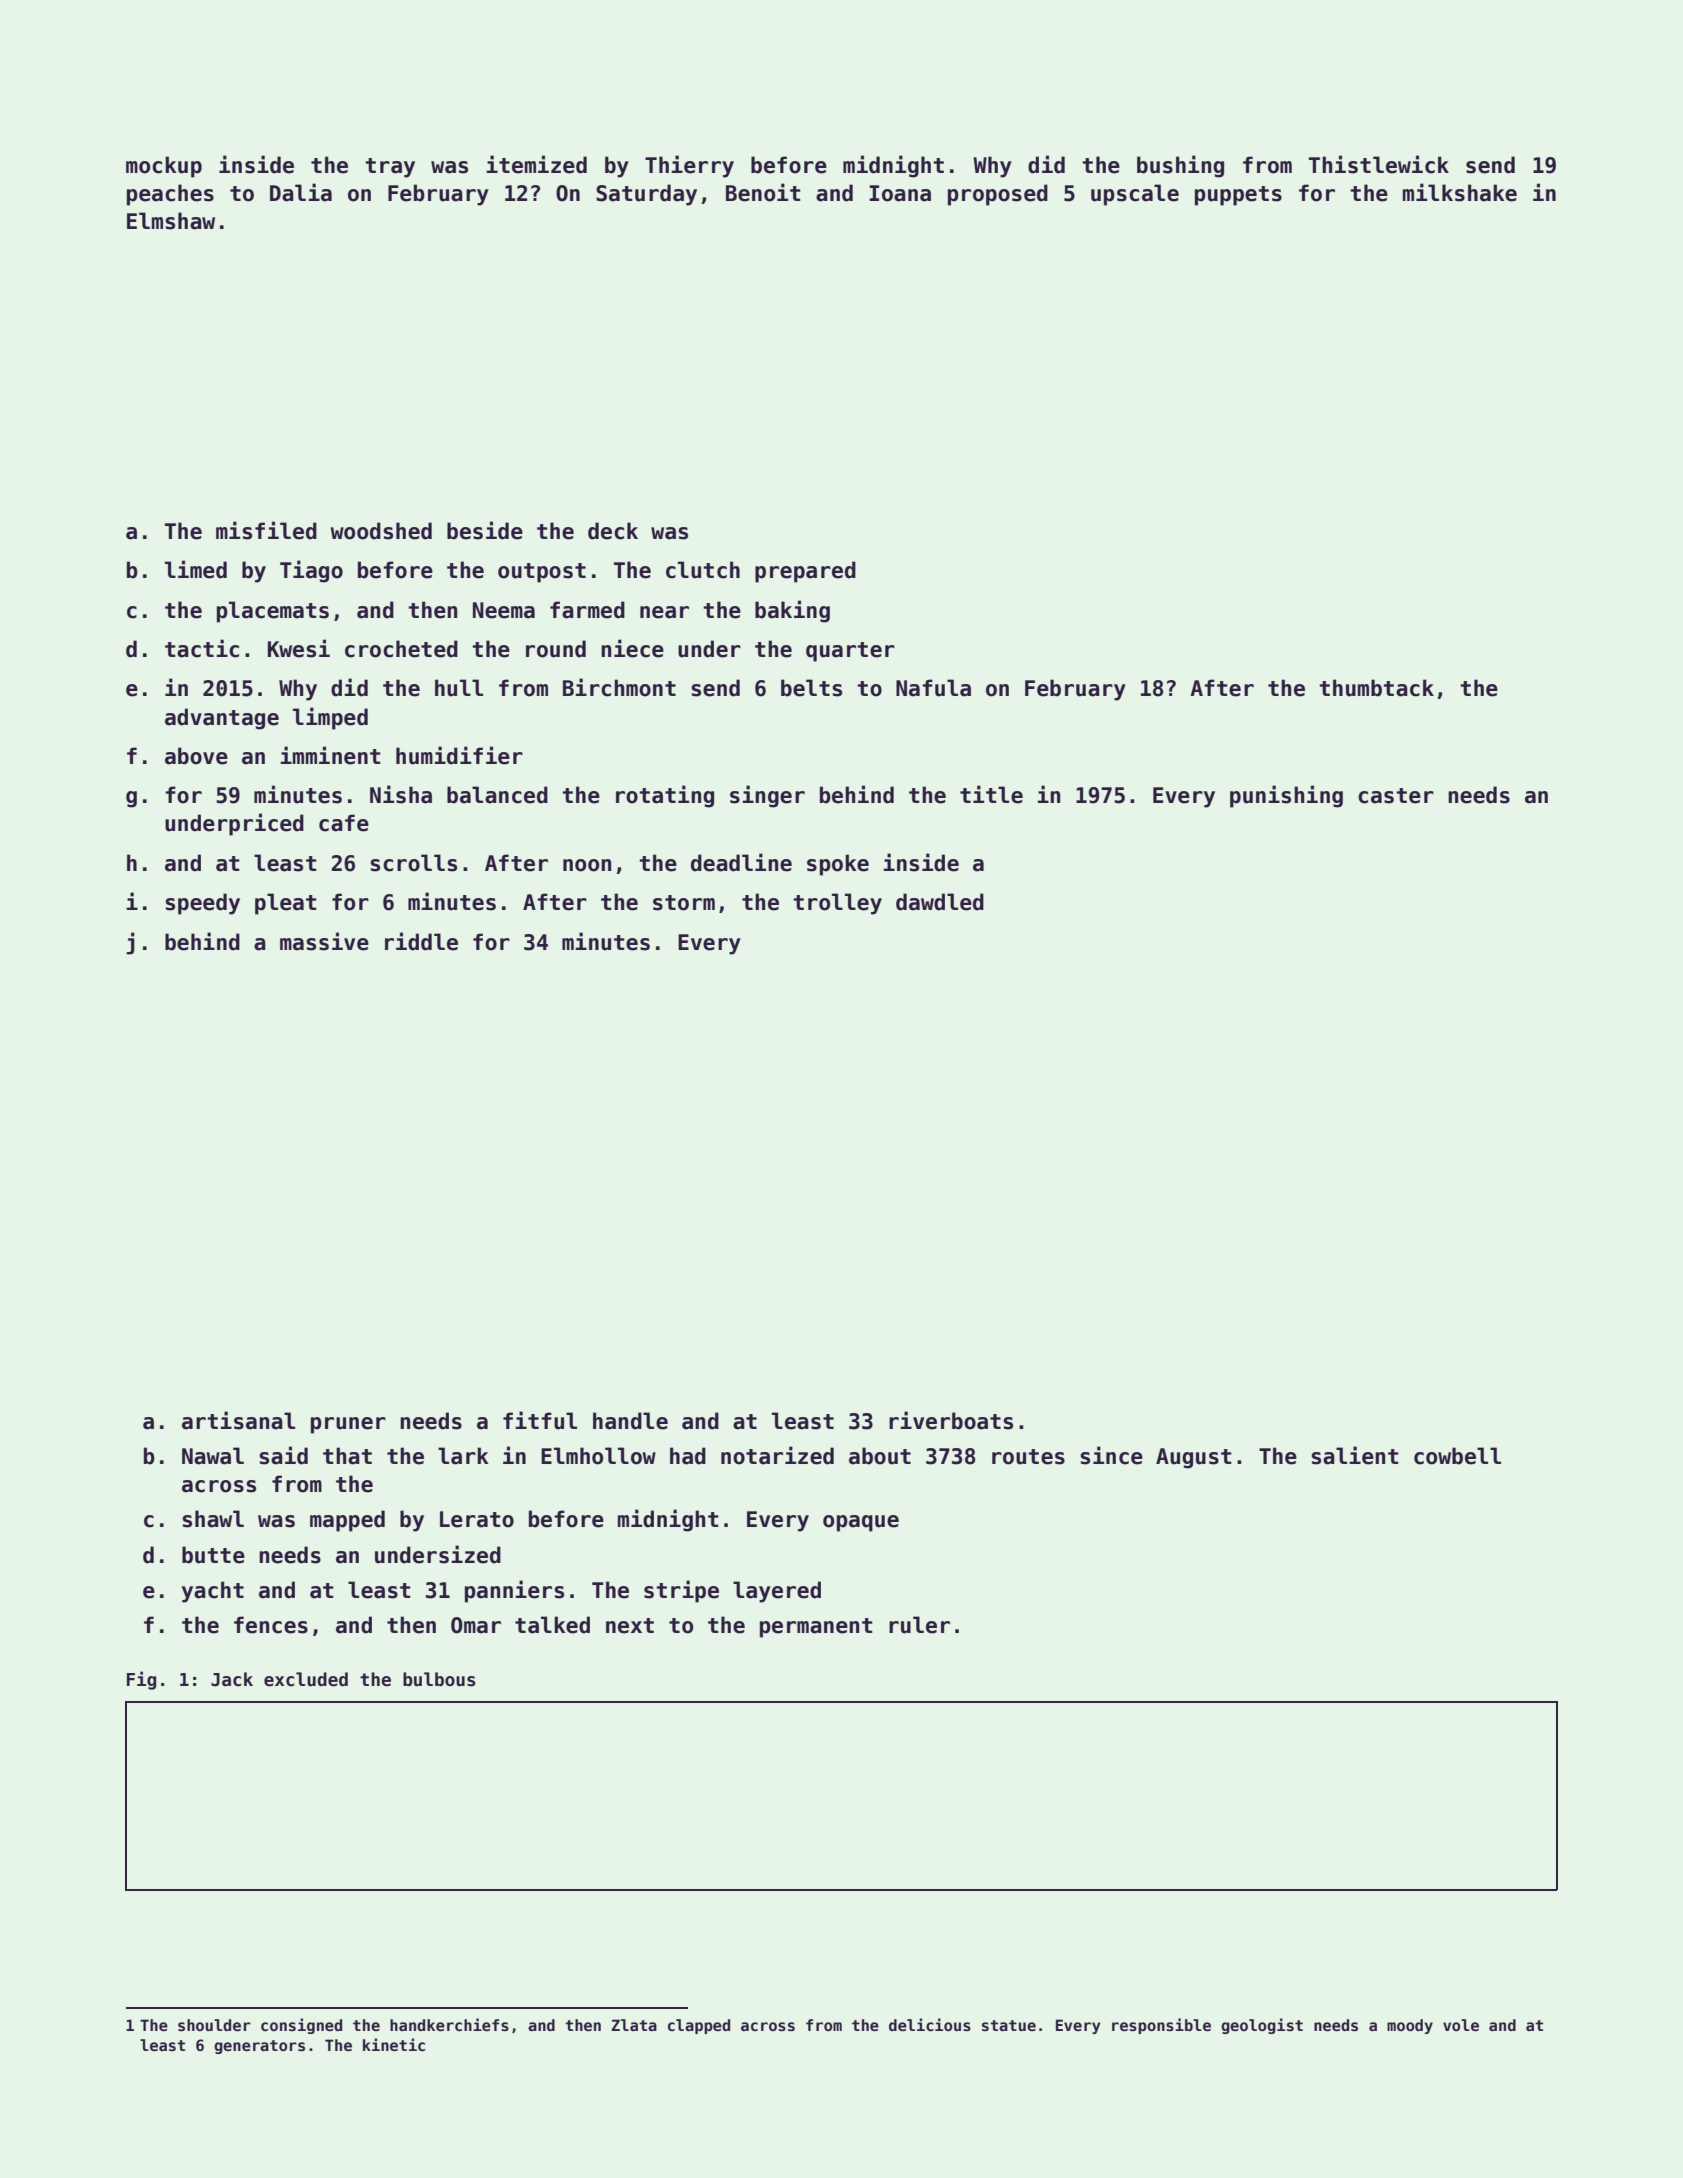 The width and height of the screenshot is (1683, 2178). Describe the element at coordinates (390, 168) in the screenshot. I see `tray` at that location.
